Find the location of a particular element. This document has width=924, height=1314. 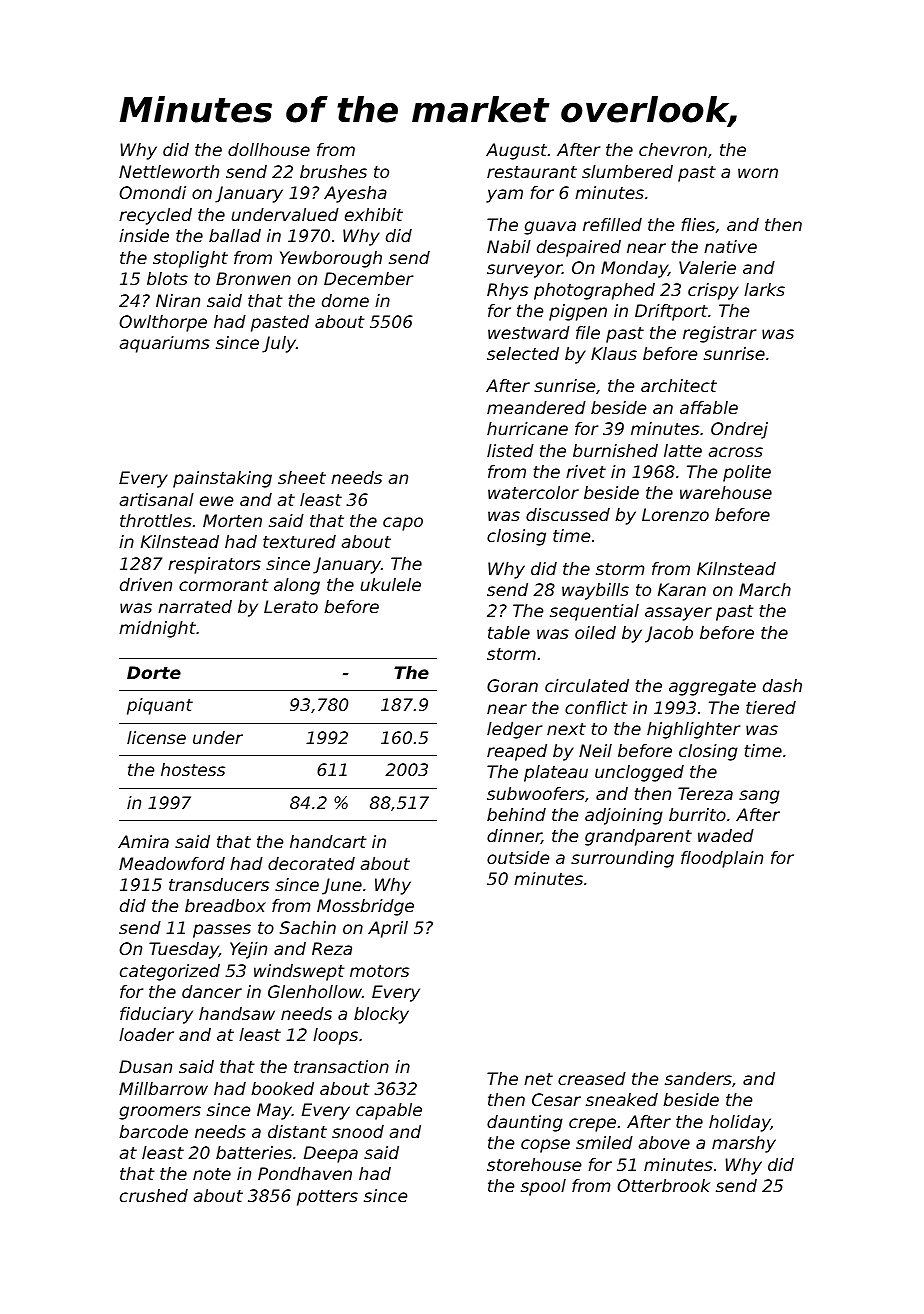

dome is located at coordinates (345, 300).
